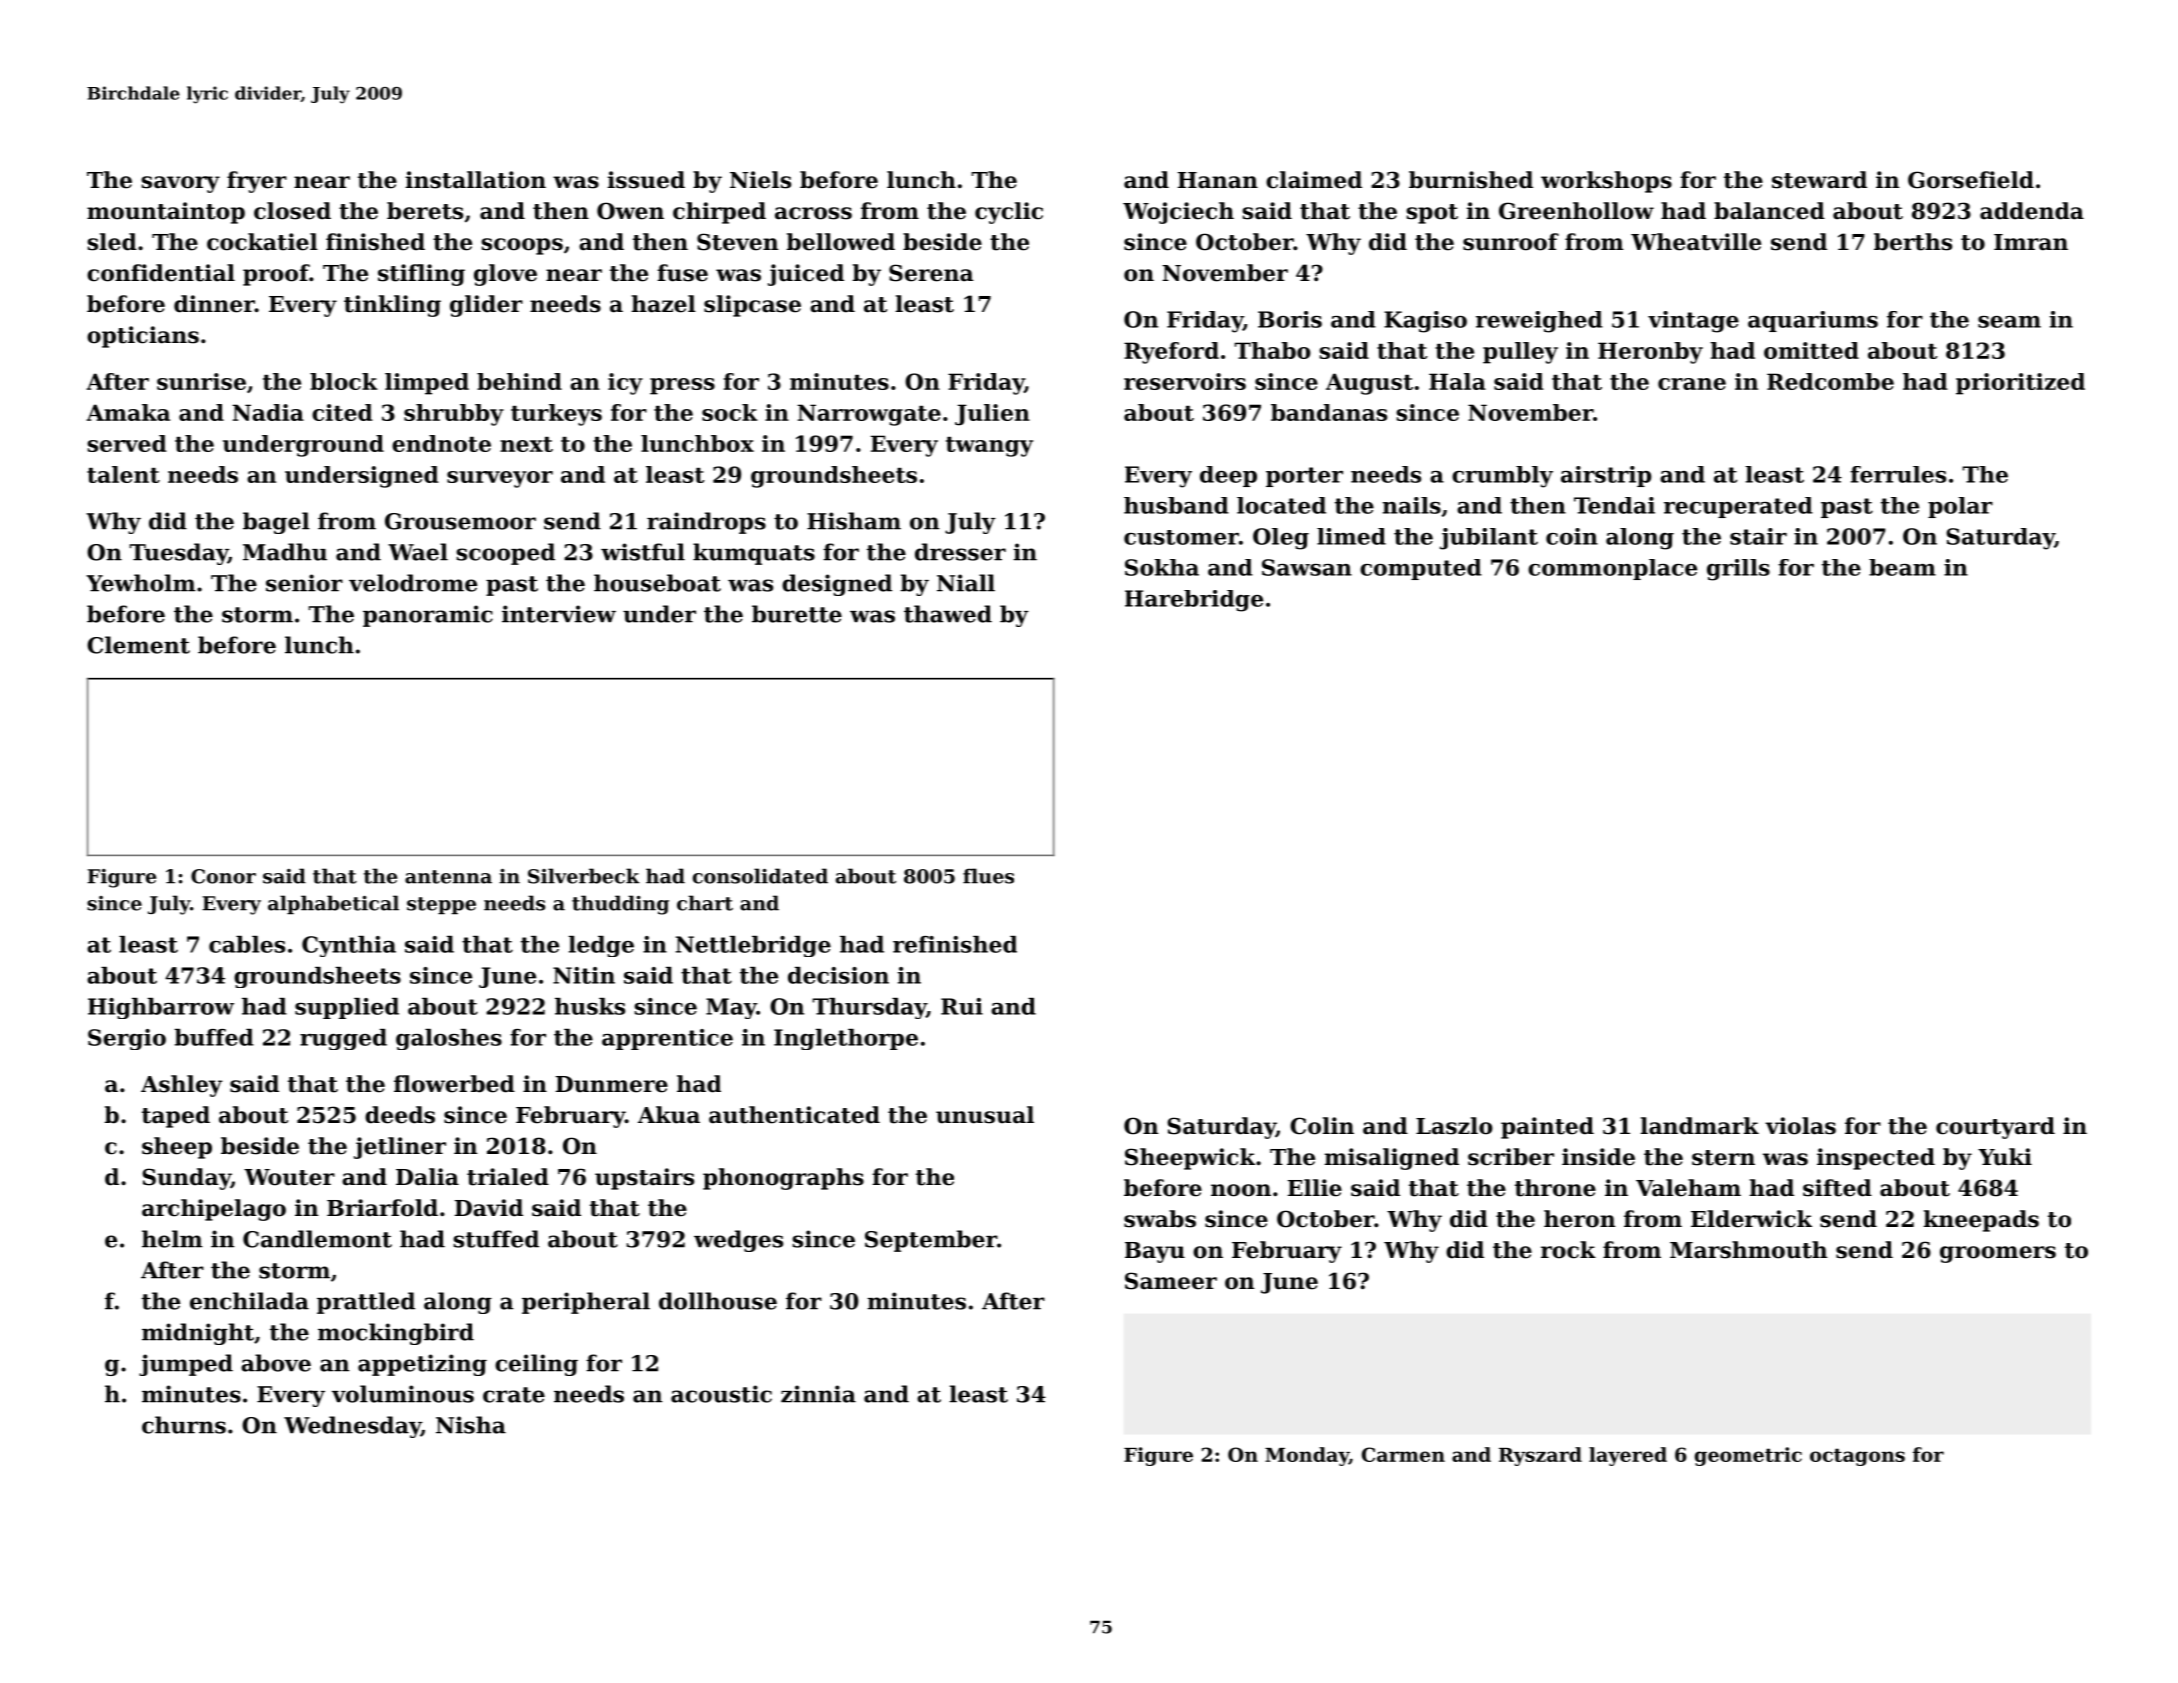  What do you see at coordinates (1902, 567) in the screenshot?
I see `beam` at bounding box center [1902, 567].
